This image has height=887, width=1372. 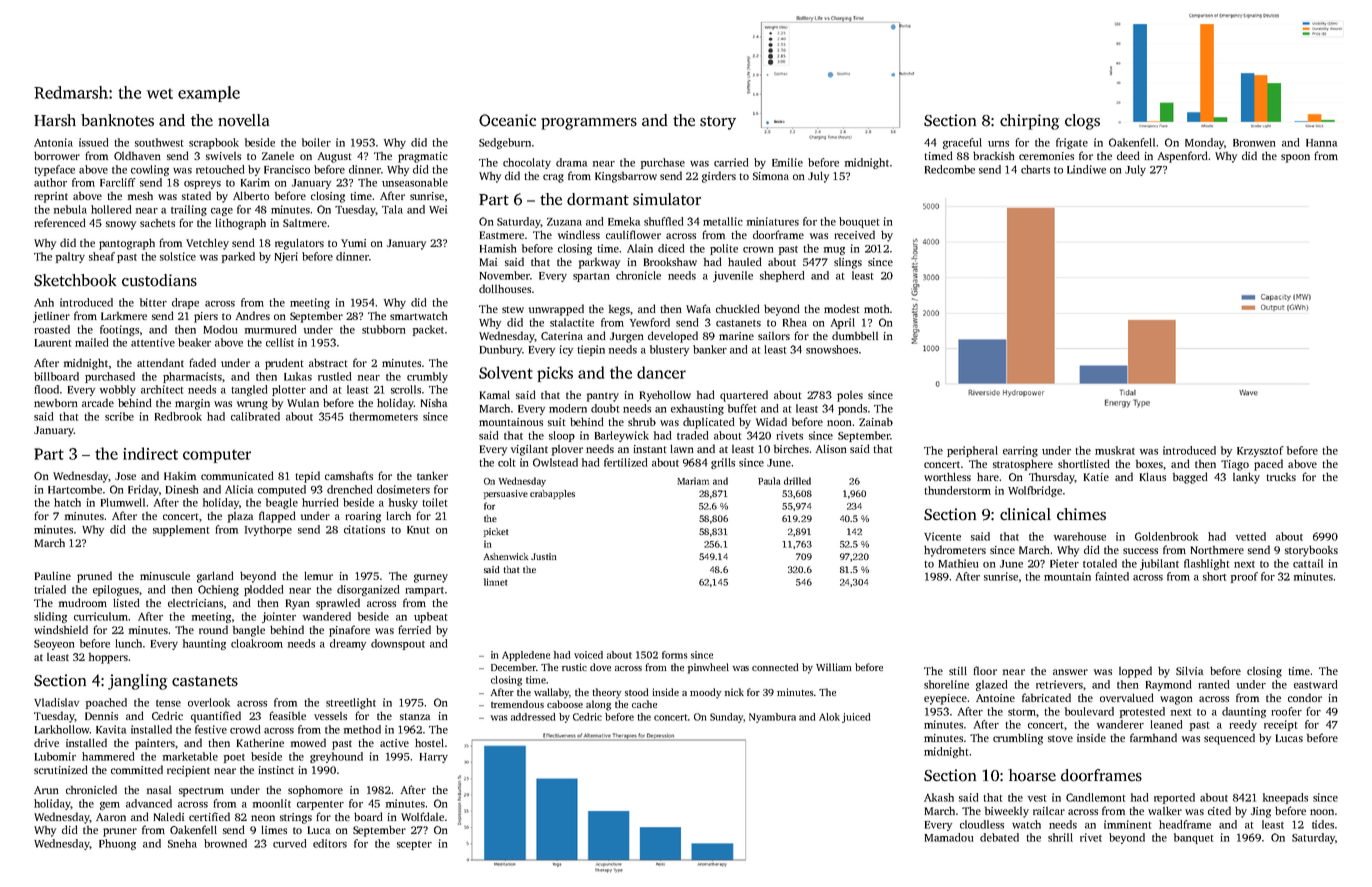 I want to click on clogs, so click(x=1082, y=122).
